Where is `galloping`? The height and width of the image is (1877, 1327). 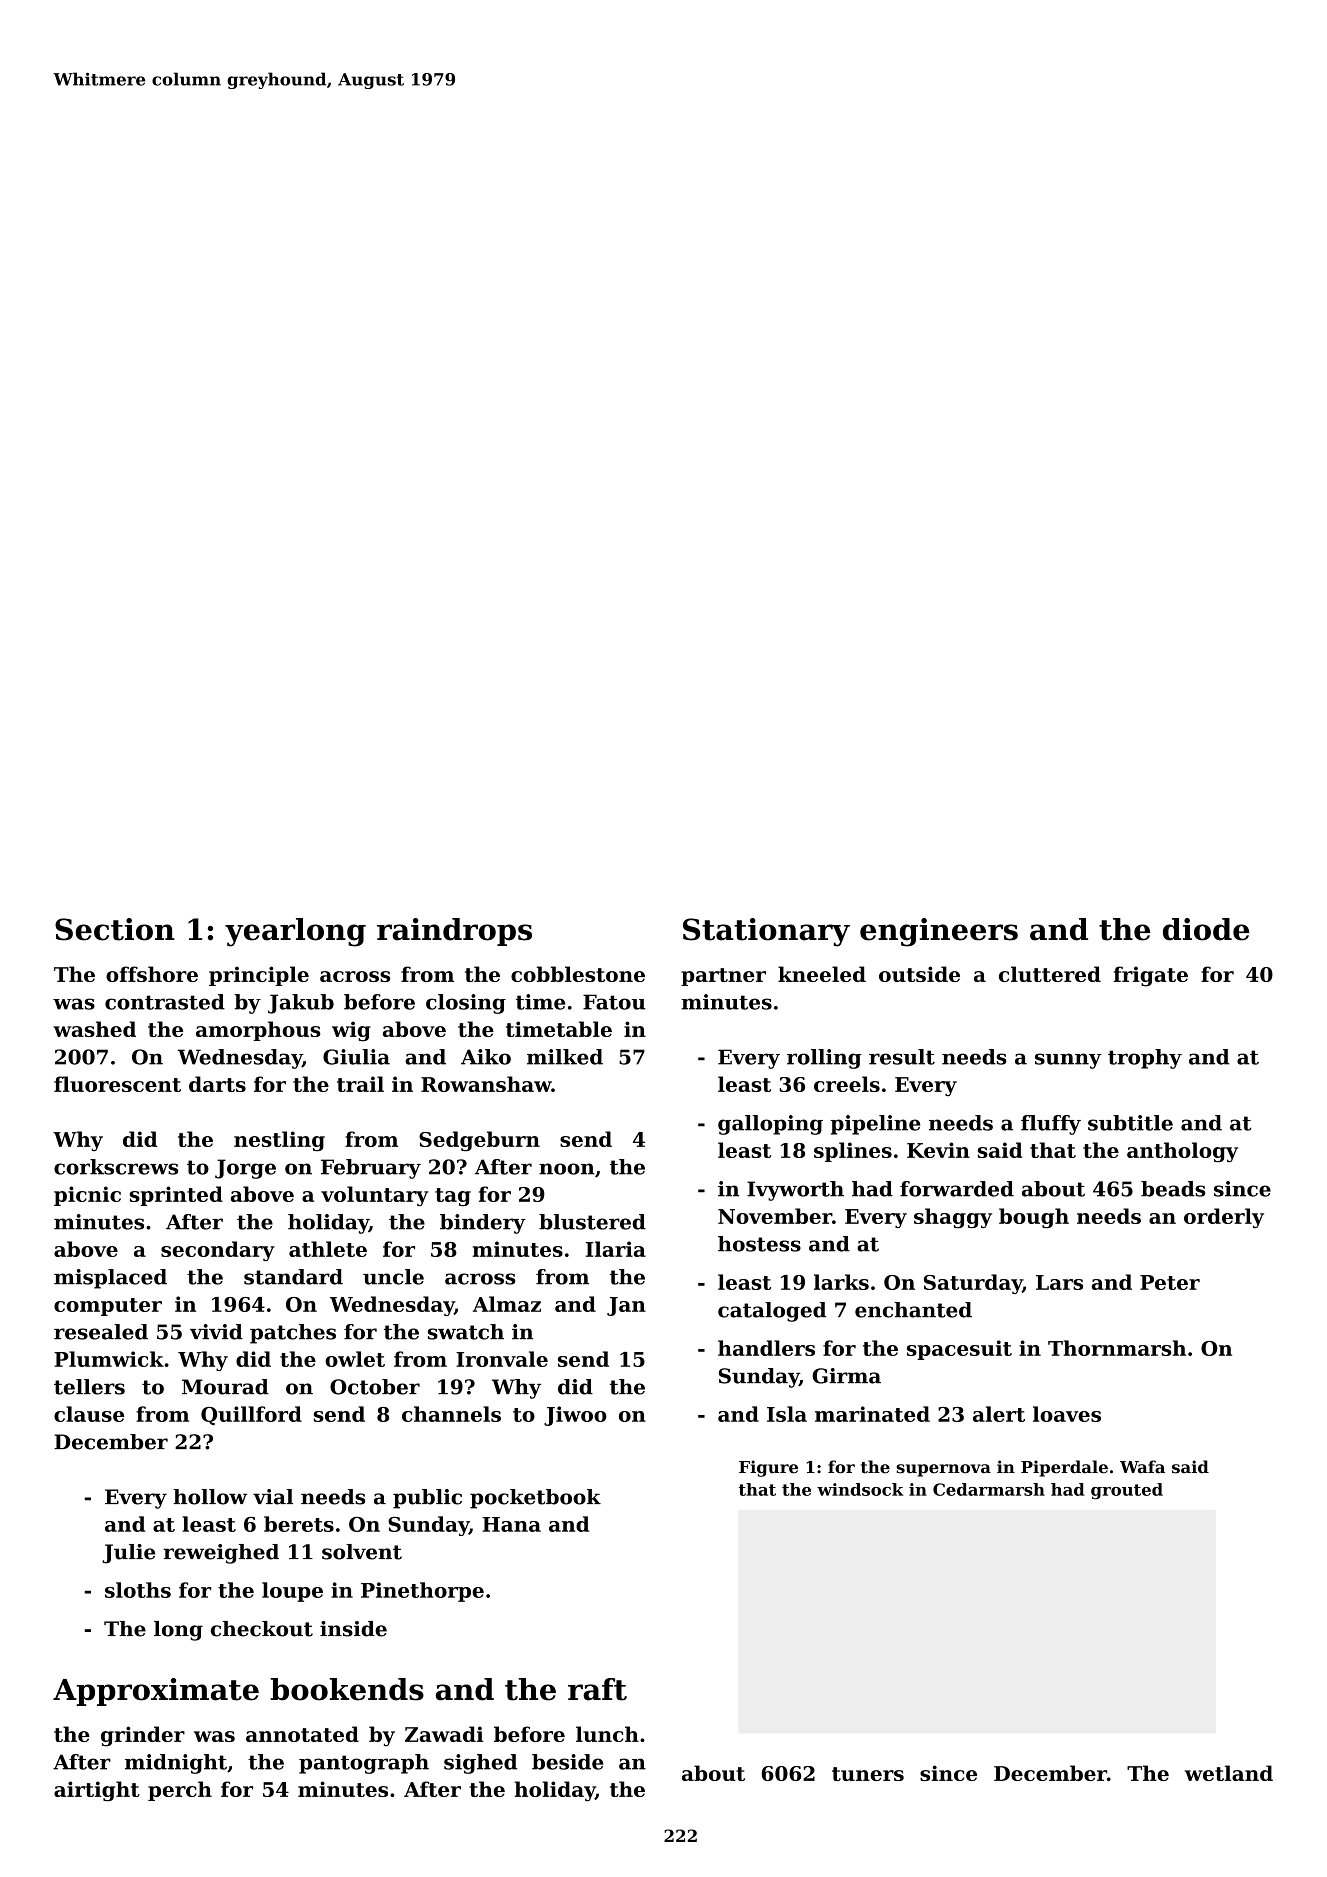 galloping is located at coordinates (770, 1125).
